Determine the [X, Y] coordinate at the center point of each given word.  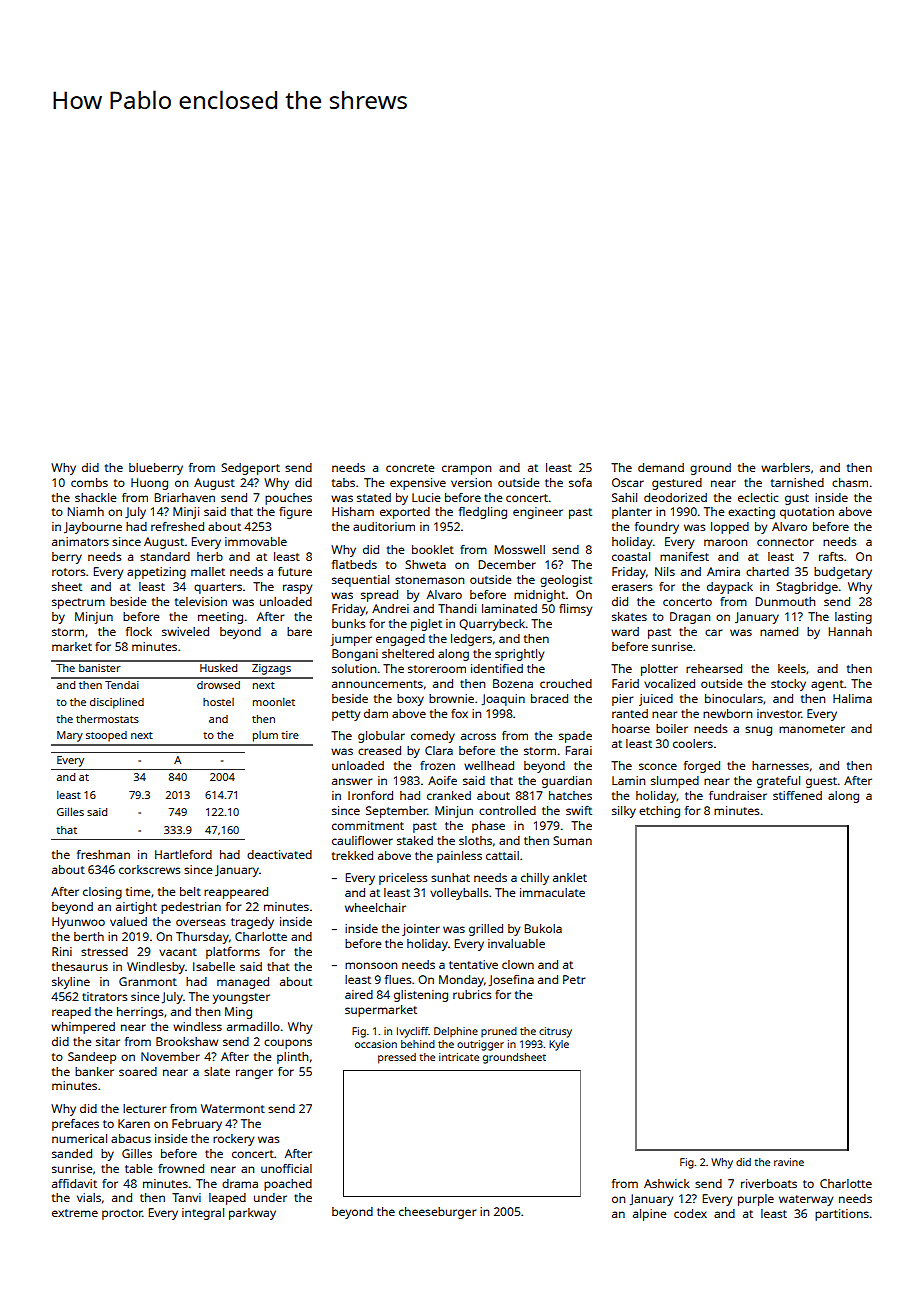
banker [94, 1071]
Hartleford [183, 854]
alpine [649, 1215]
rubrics [472, 994]
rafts [831, 556]
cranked [449, 795]
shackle [95, 497]
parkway [252, 1214]
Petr [574, 979]
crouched [566, 683]
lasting [853, 618]
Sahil [624, 497]
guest [821, 782]
